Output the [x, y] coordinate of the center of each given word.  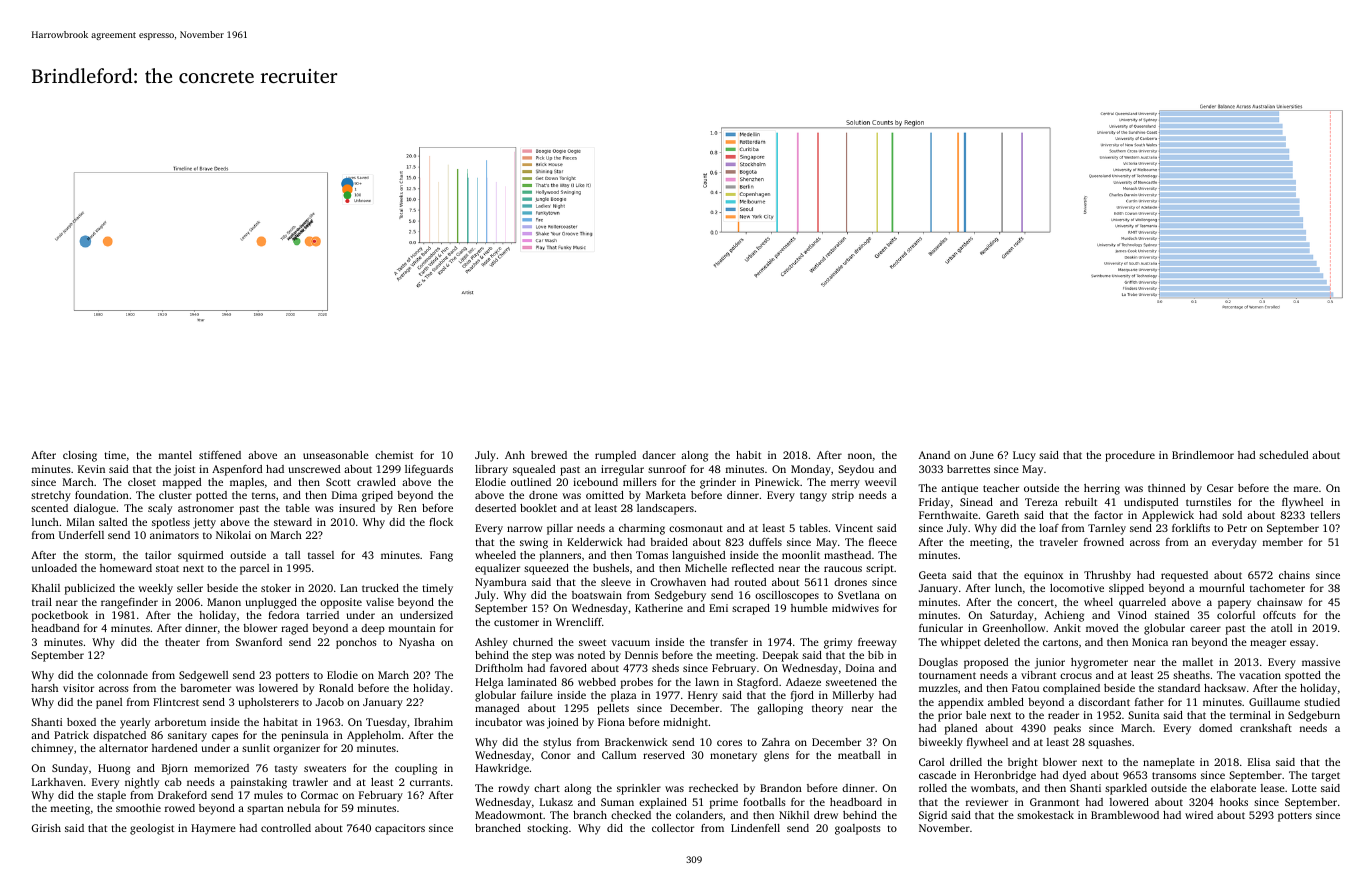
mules [268, 795]
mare [1306, 489]
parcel [254, 569]
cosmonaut [696, 528]
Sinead [976, 502]
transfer [729, 642]
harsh [44, 688]
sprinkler [639, 789]
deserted [495, 508]
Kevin [91, 469]
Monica [1150, 642]
